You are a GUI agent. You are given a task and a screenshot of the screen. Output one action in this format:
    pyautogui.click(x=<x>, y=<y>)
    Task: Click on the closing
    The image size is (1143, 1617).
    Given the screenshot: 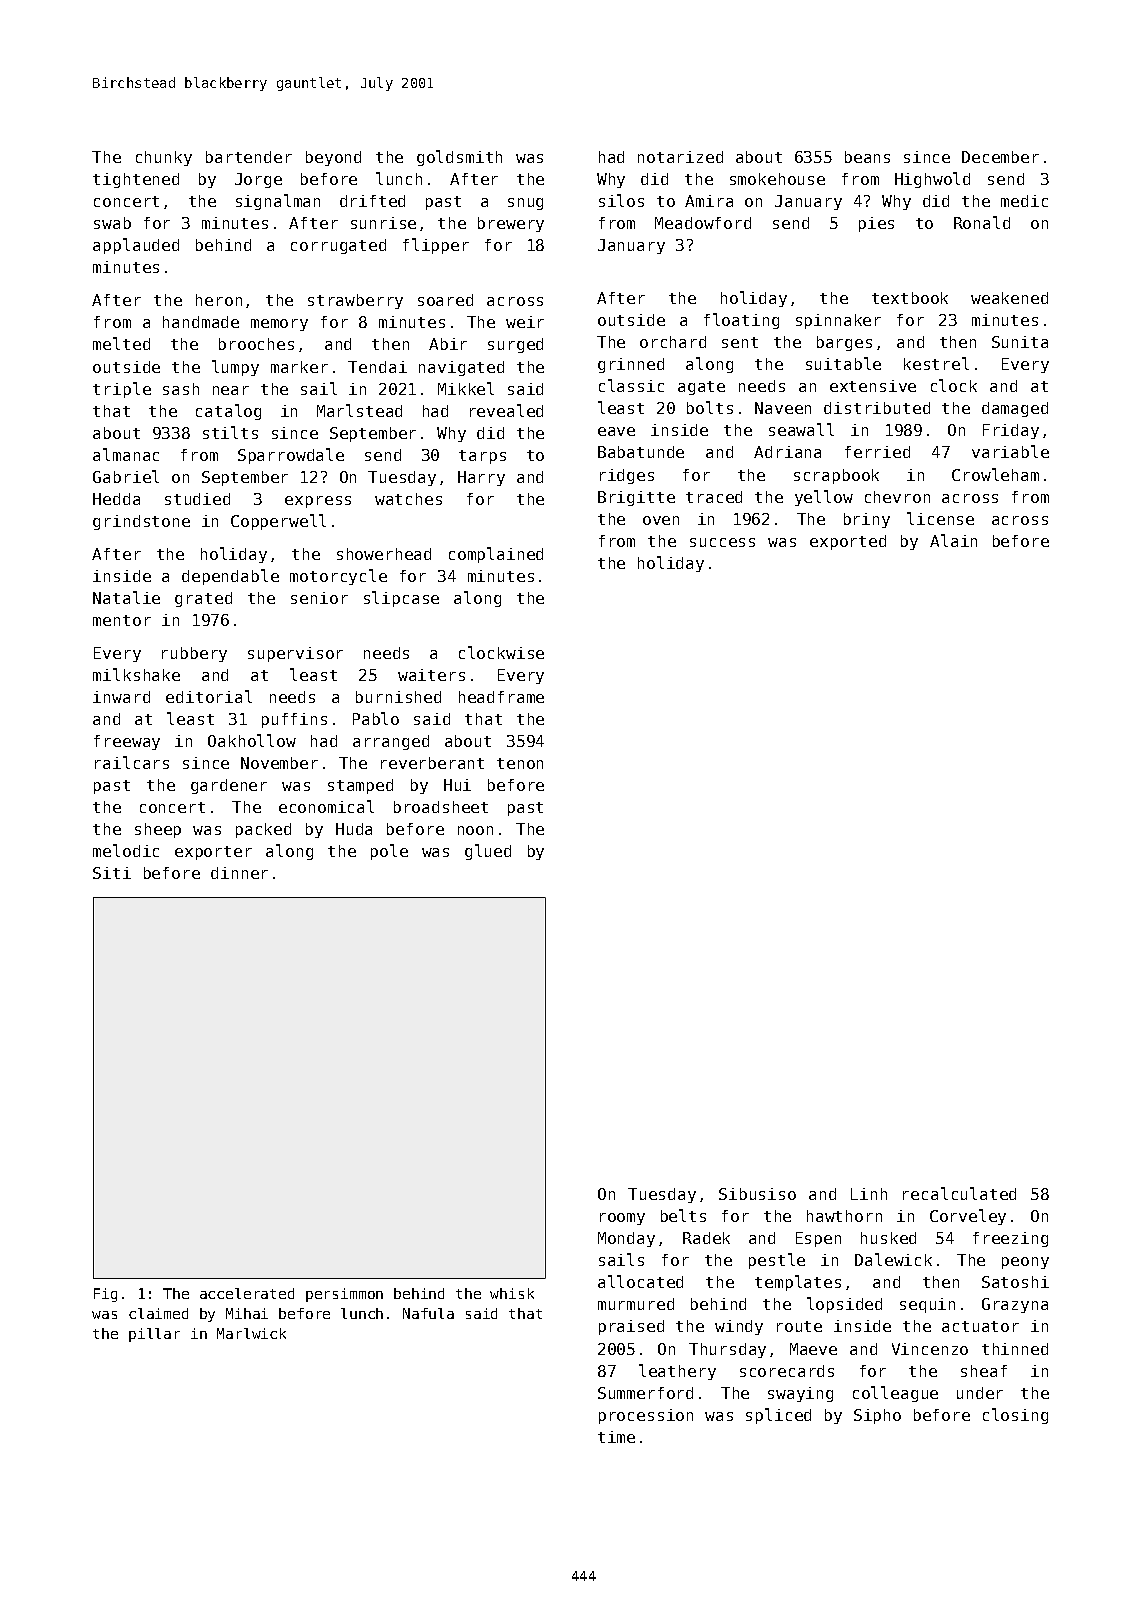 What is the action you would take?
    pyautogui.click(x=1015, y=1416)
